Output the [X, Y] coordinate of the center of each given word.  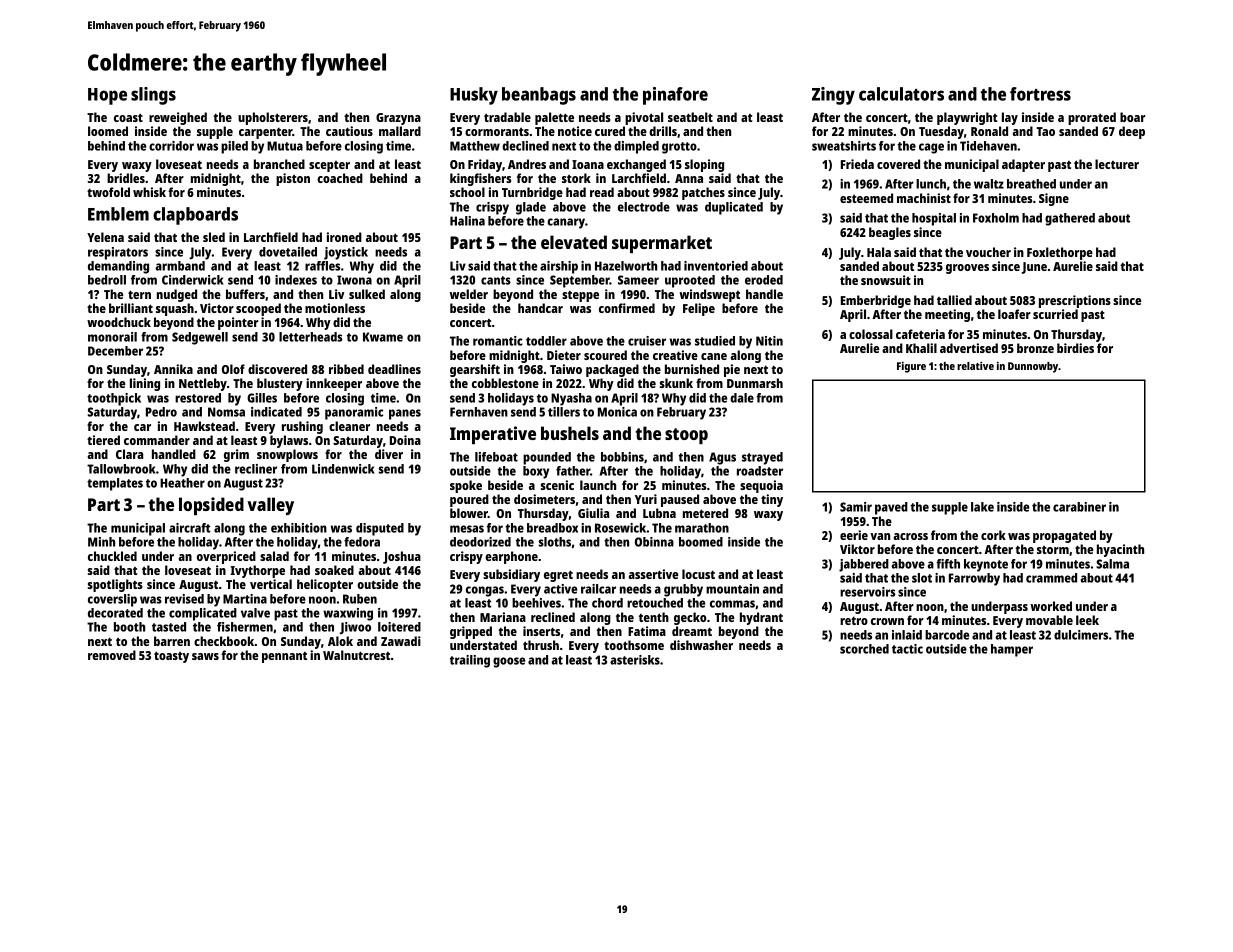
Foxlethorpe [1060, 253]
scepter [329, 166]
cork [993, 535]
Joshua [402, 557]
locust [698, 574]
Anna [689, 178]
